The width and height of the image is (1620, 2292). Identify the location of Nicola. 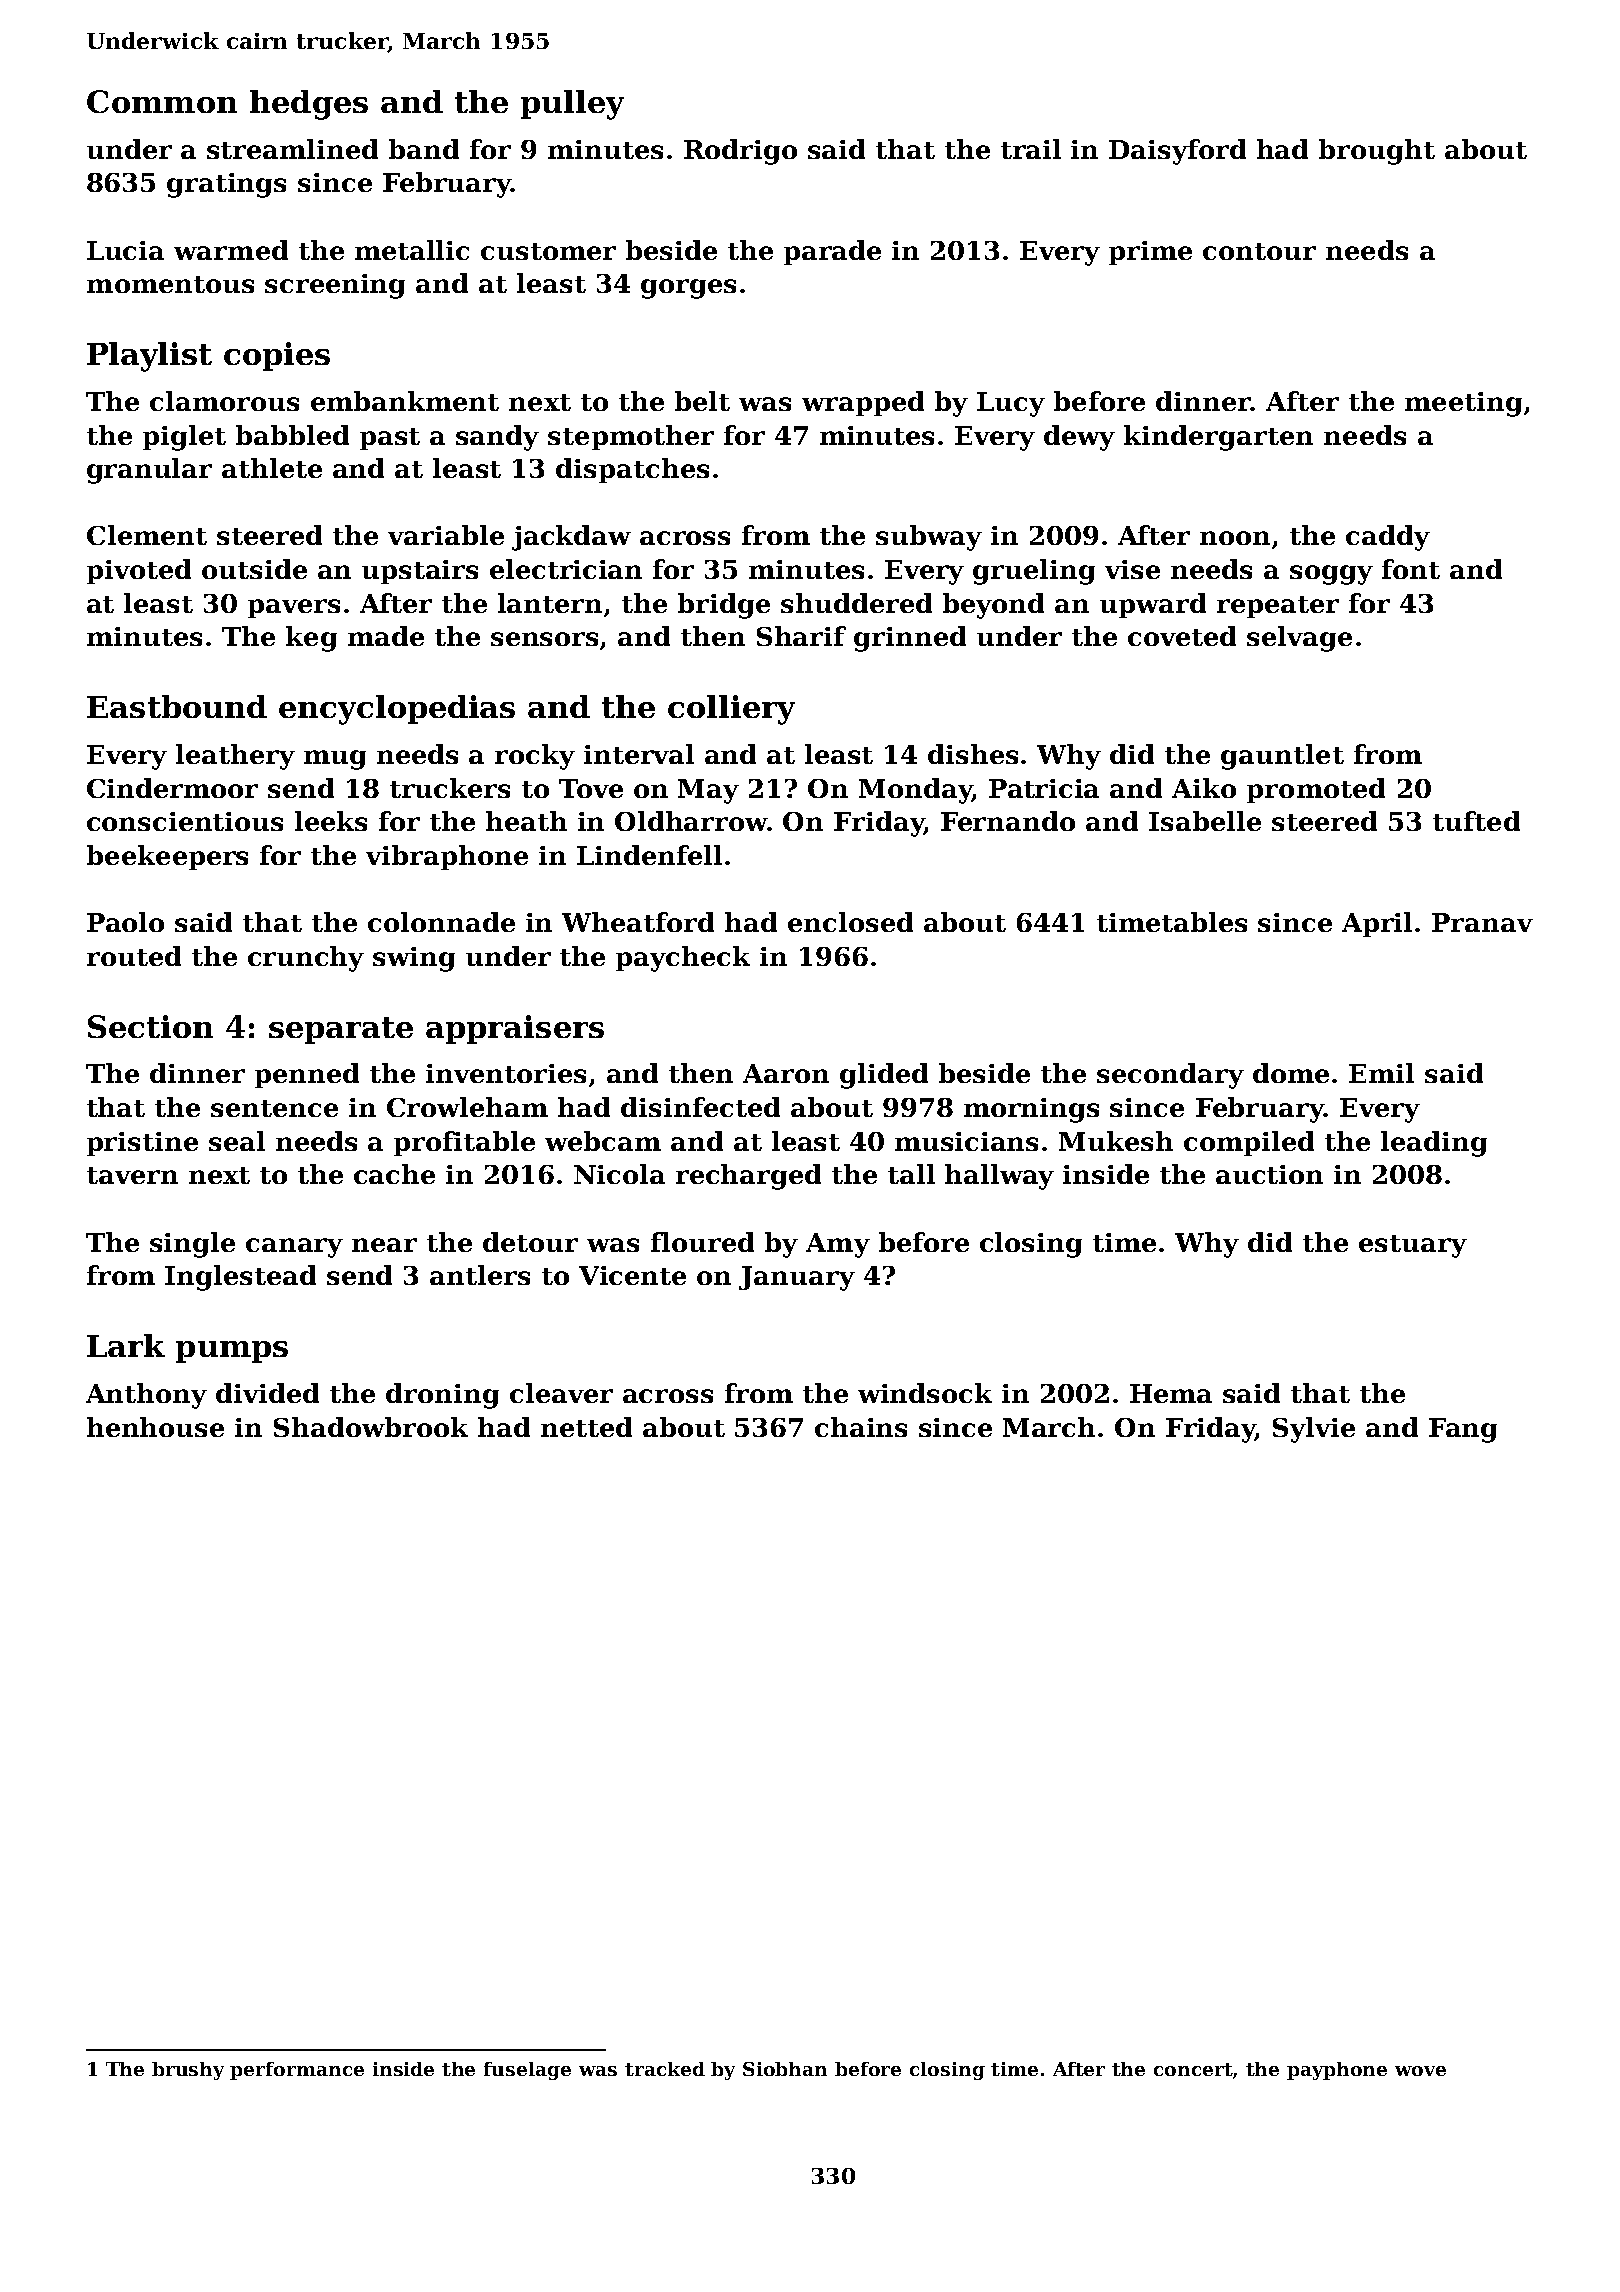
(619, 1174).
